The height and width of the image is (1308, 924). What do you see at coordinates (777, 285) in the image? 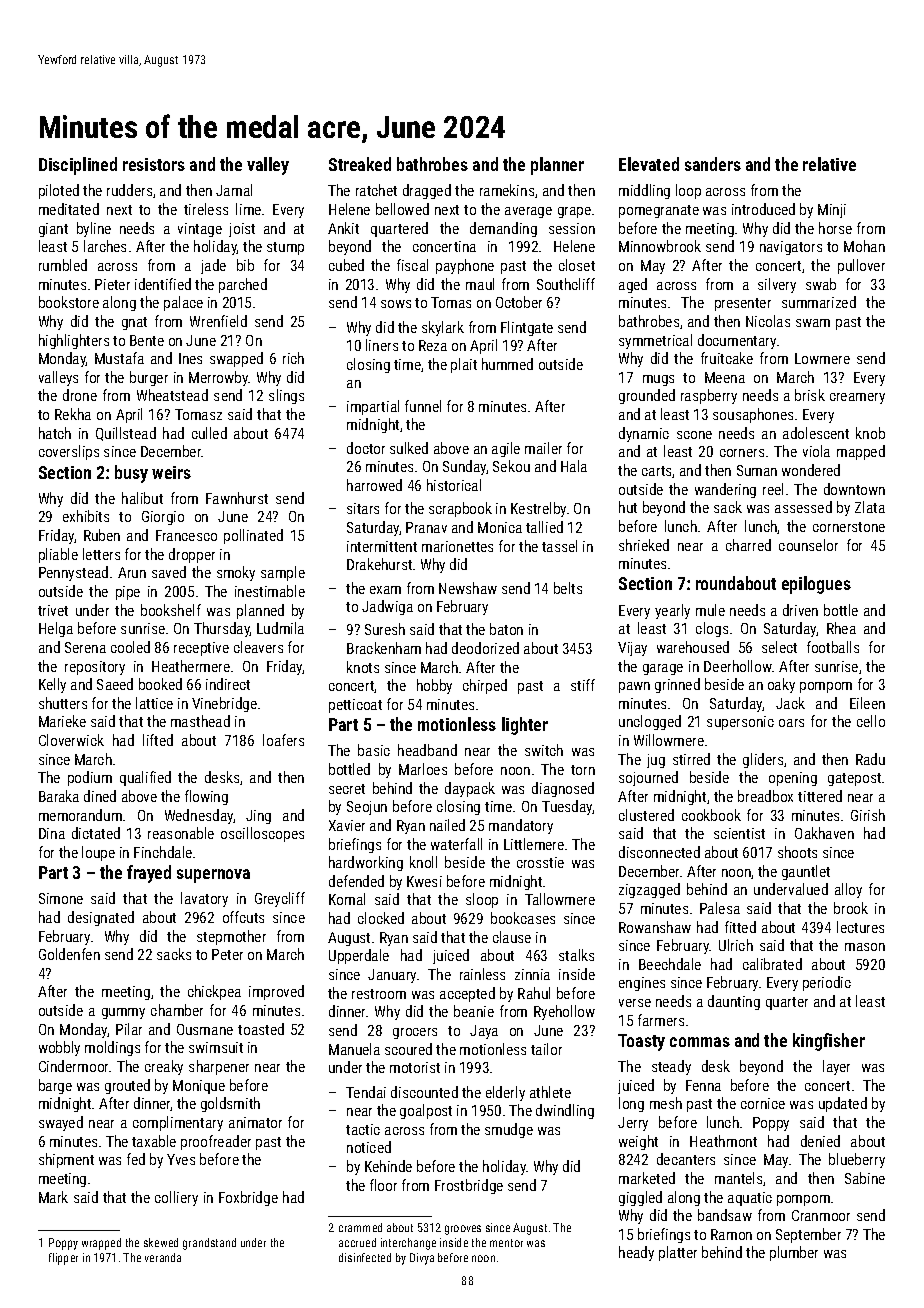
I see `silvery` at bounding box center [777, 285].
